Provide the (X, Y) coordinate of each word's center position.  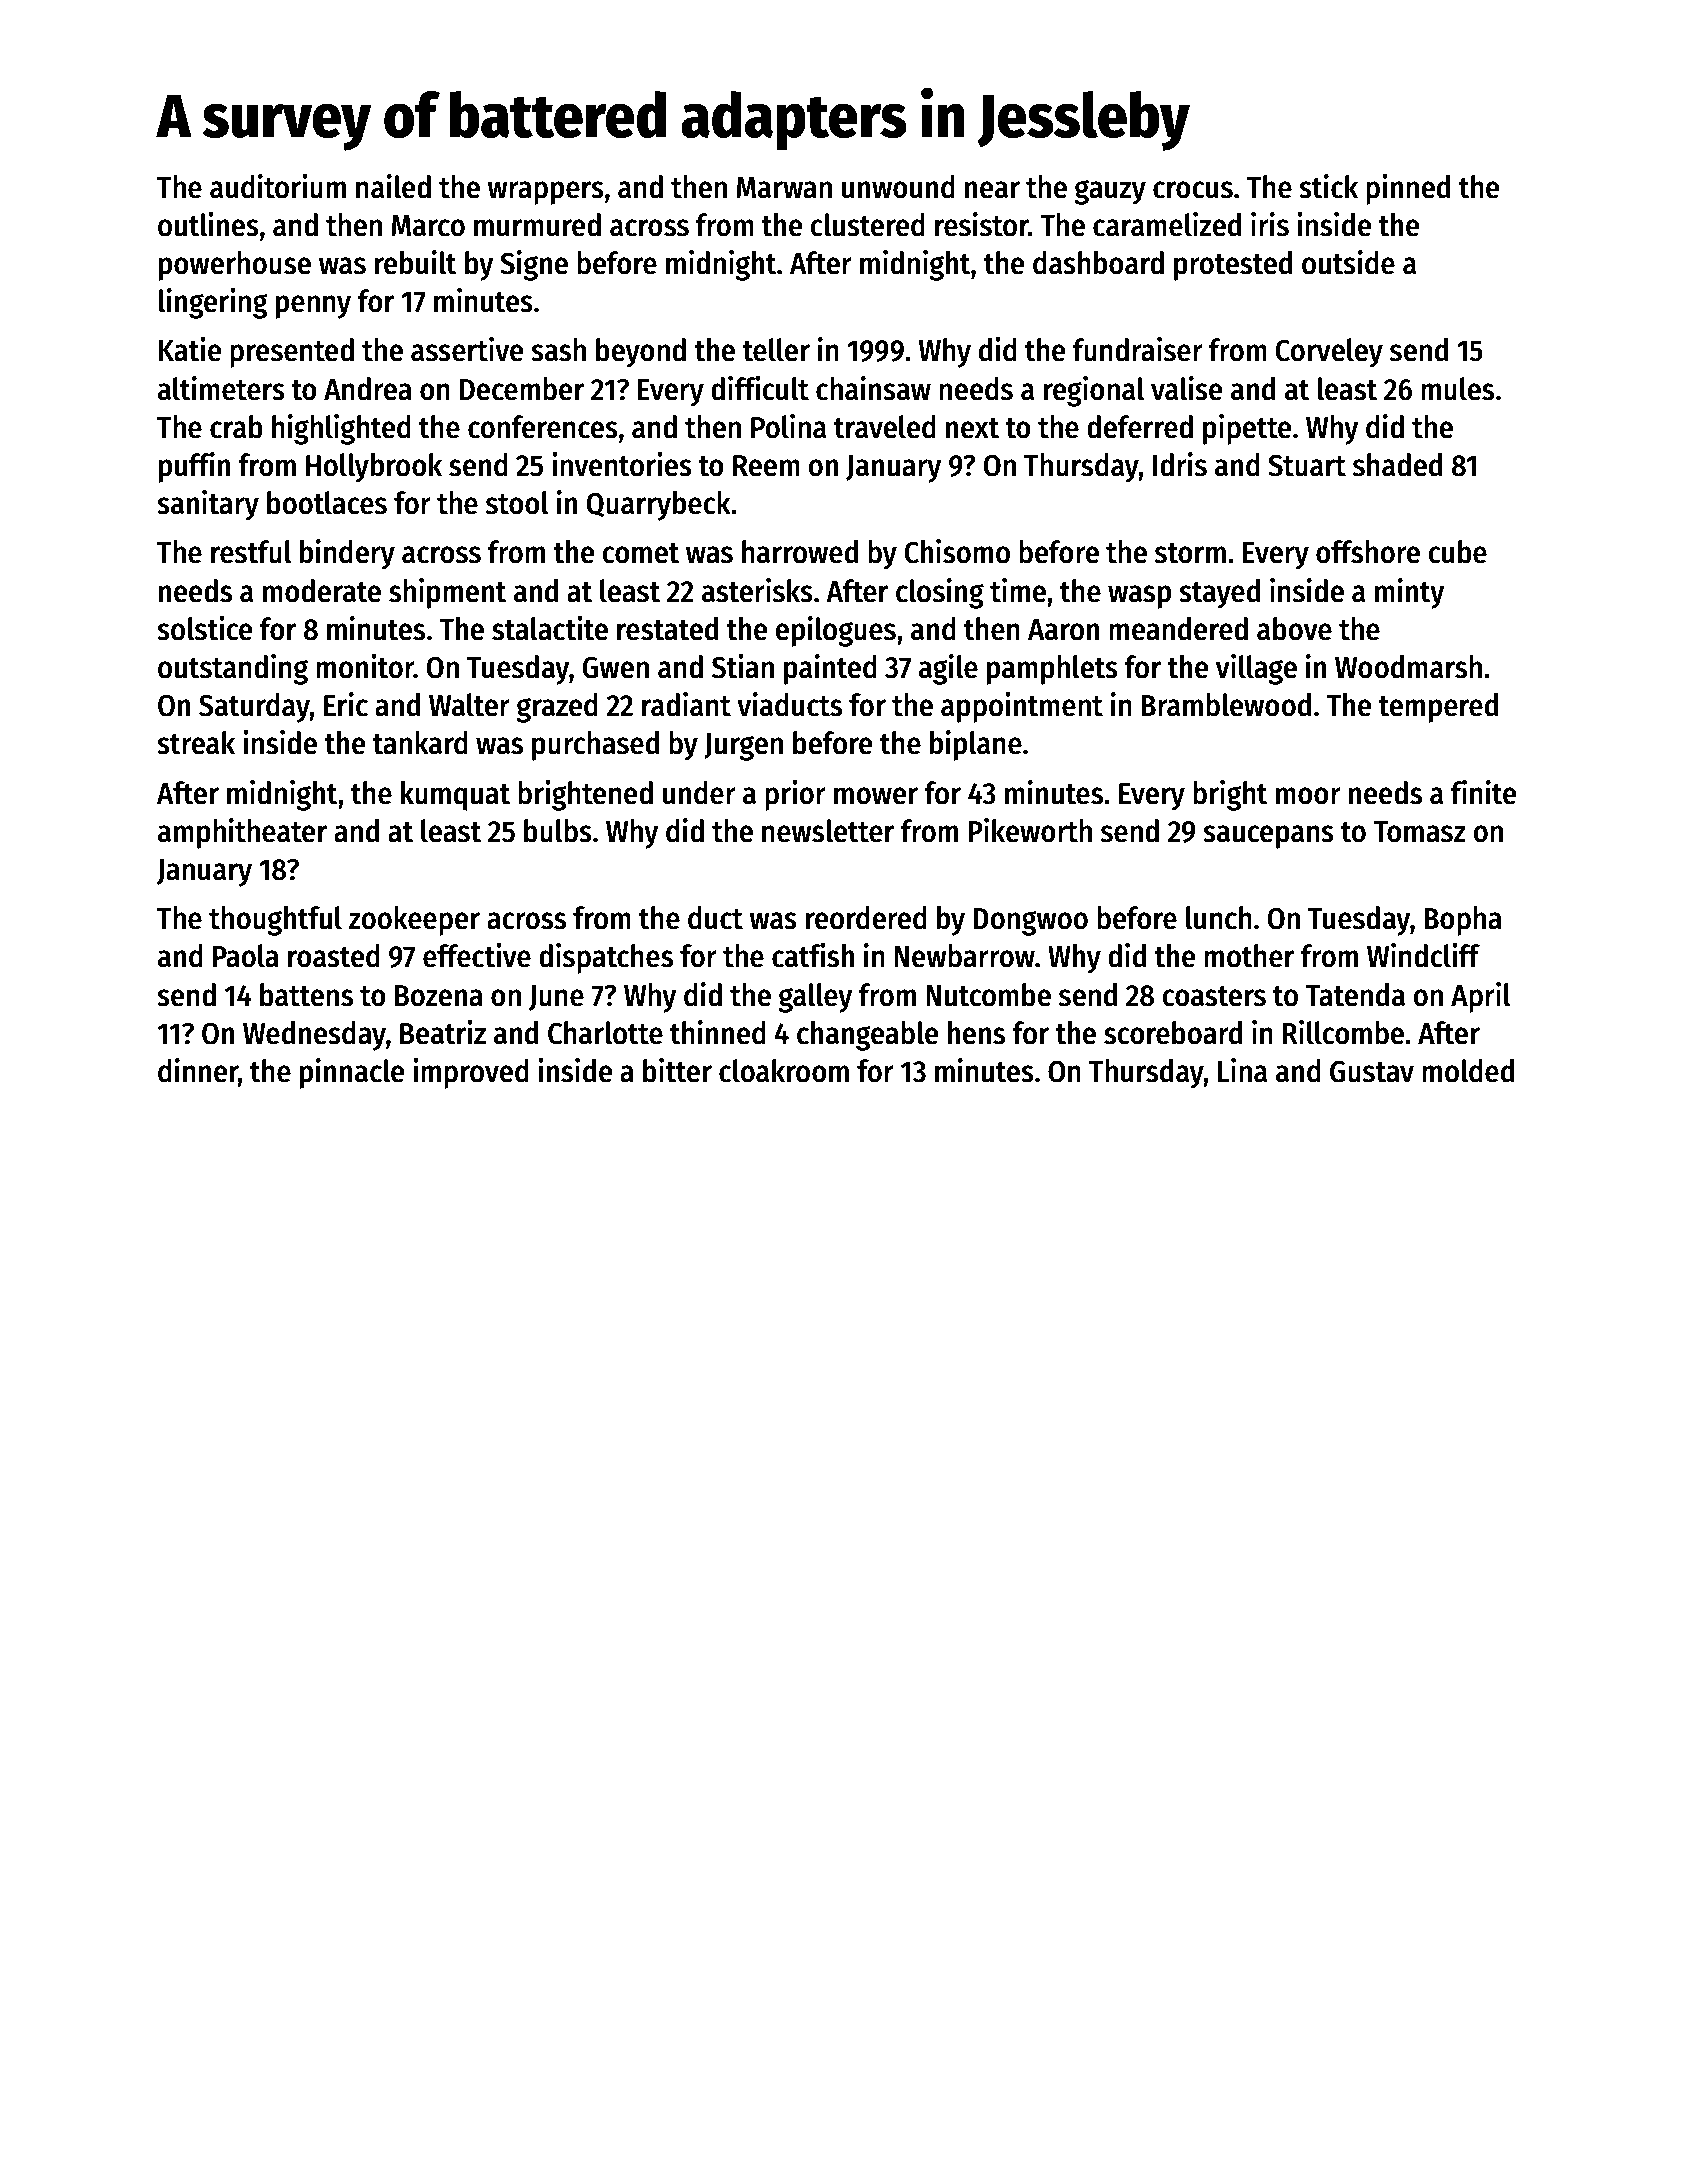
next (972, 428)
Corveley (1329, 353)
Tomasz (1420, 832)
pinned (1408, 189)
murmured (537, 225)
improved (471, 1073)
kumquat (455, 796)
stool (517, 503)
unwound (898, 187)
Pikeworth (1030, 830)
